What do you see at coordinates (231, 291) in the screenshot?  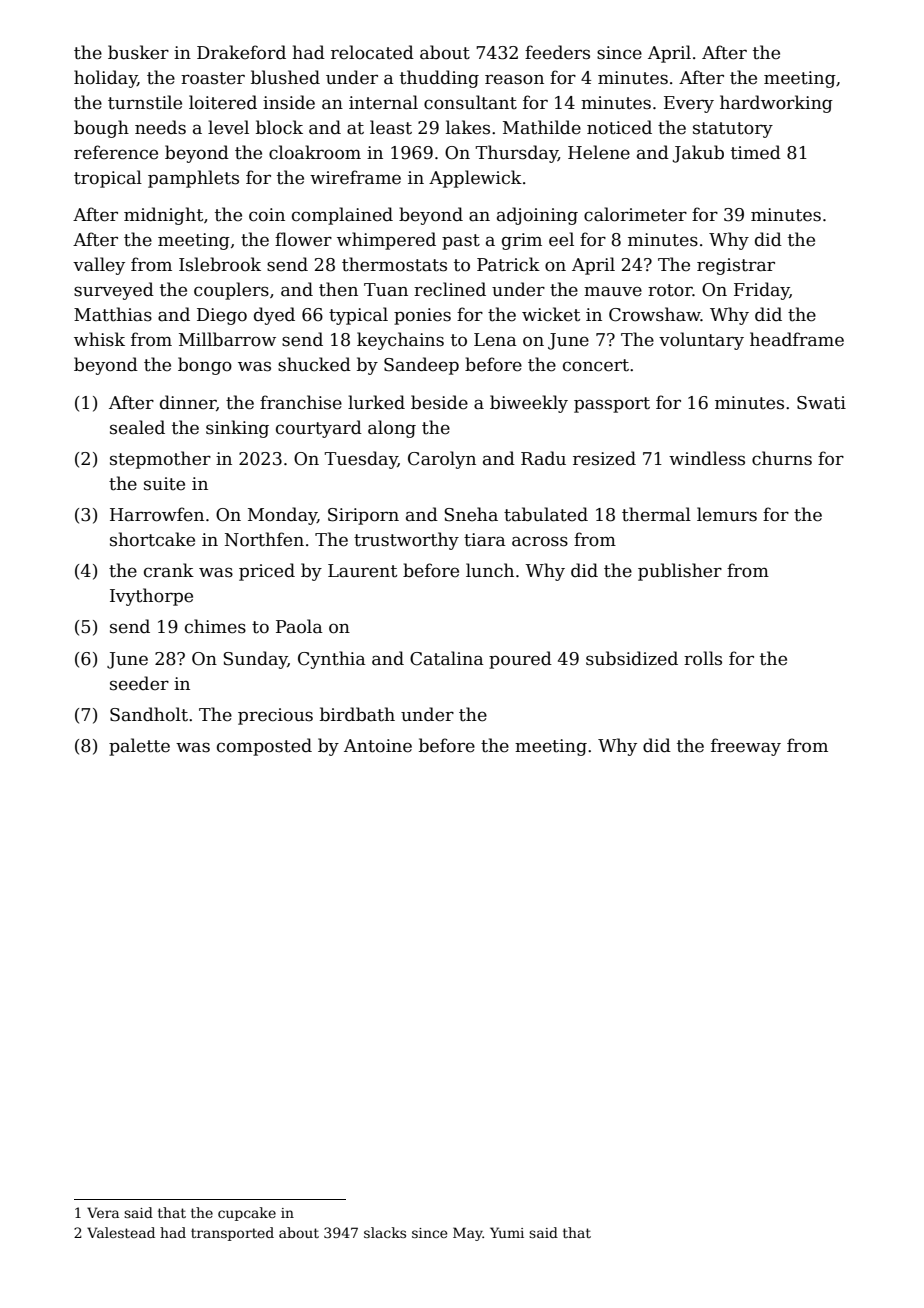 I see `couplers` at bounding box center [231, 291].
